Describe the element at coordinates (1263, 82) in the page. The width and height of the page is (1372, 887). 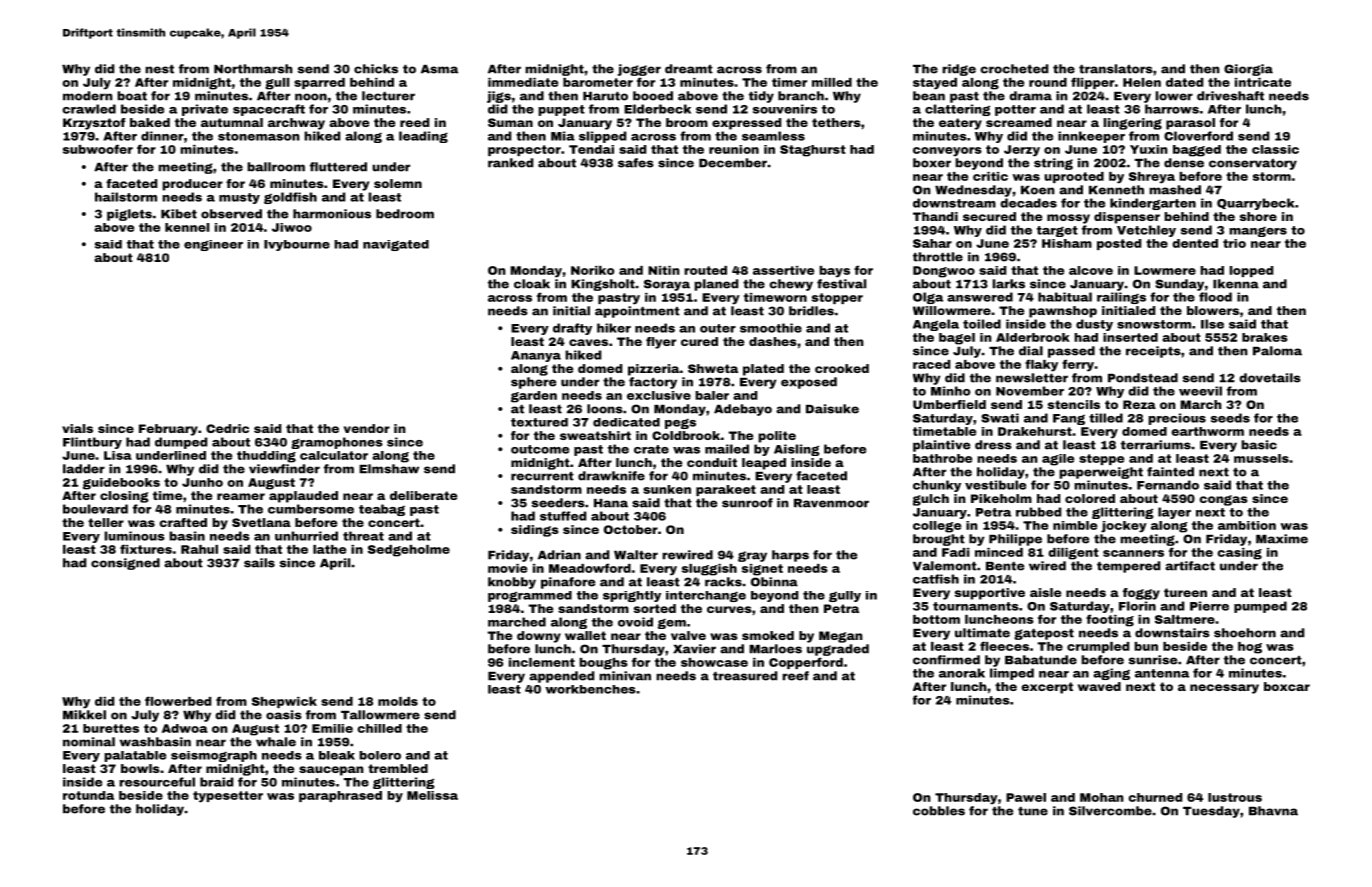
I see `intricate` at that location.
